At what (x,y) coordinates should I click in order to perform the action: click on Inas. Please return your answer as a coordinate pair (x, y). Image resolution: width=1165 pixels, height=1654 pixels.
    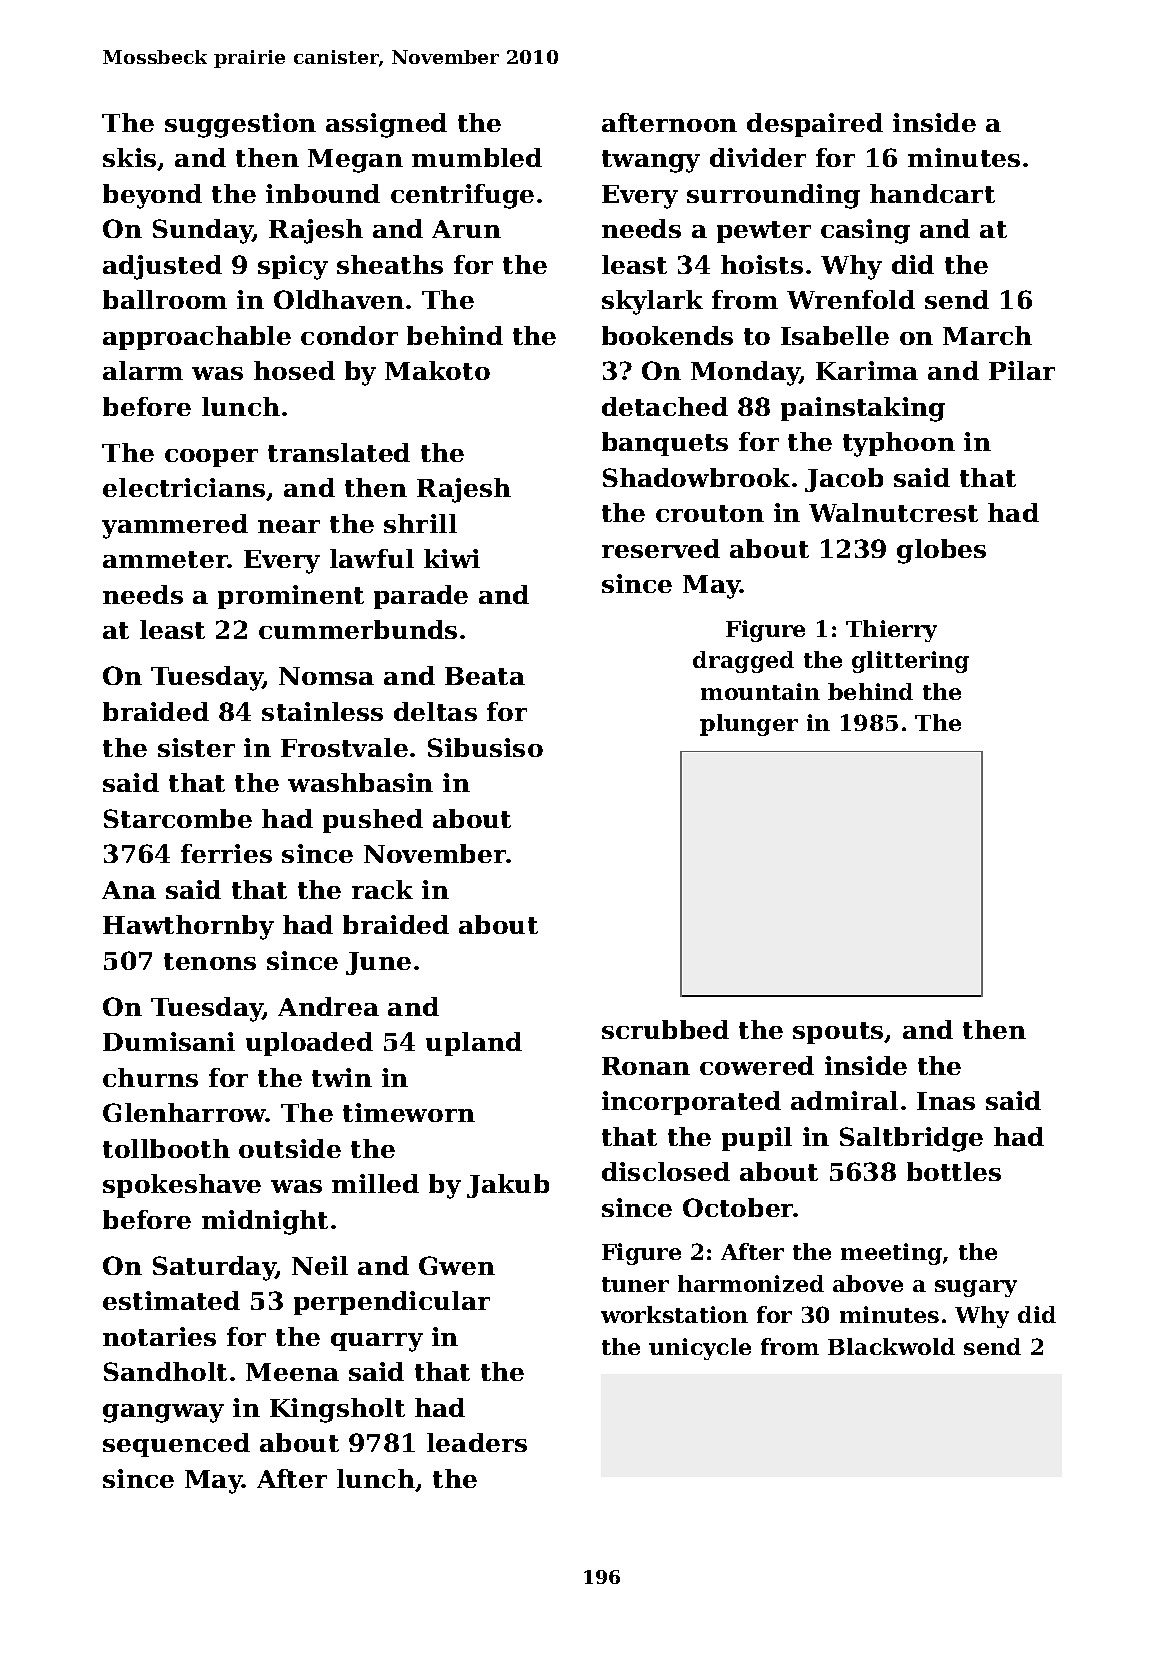
    Looking at the image, I should click on (946, 1101).
